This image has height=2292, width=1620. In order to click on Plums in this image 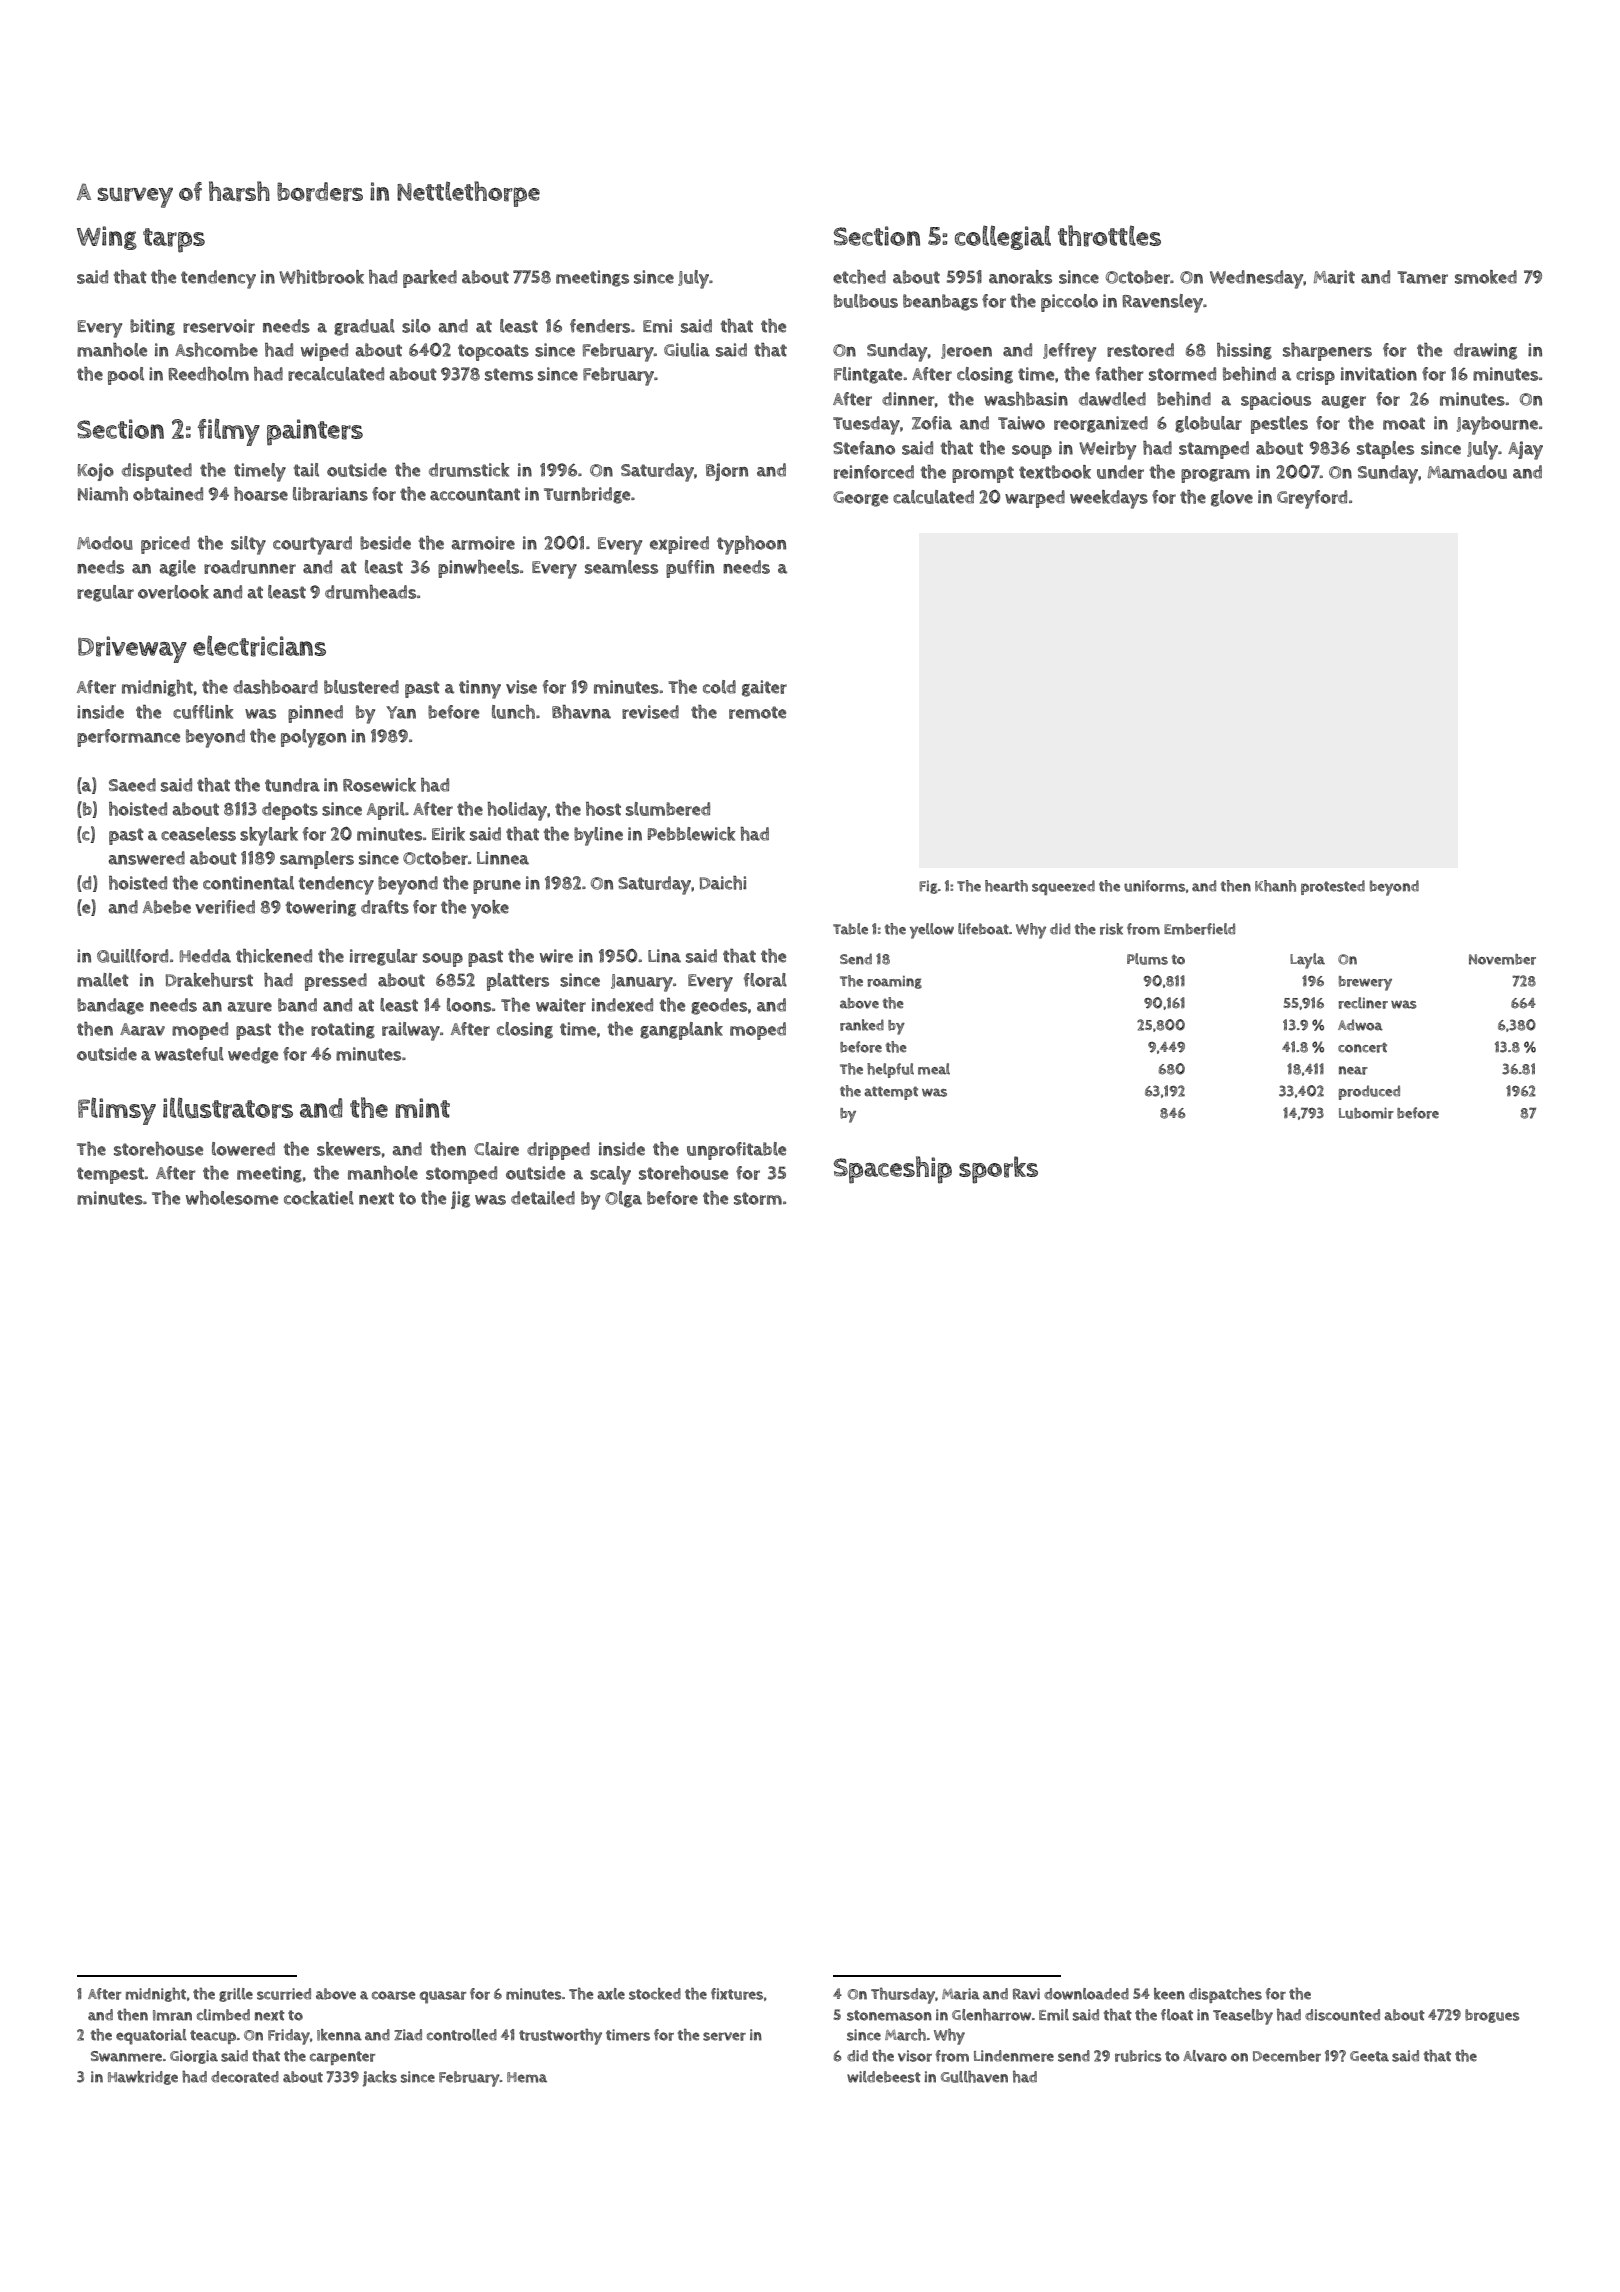, I will do `click(1147, 959)`.
